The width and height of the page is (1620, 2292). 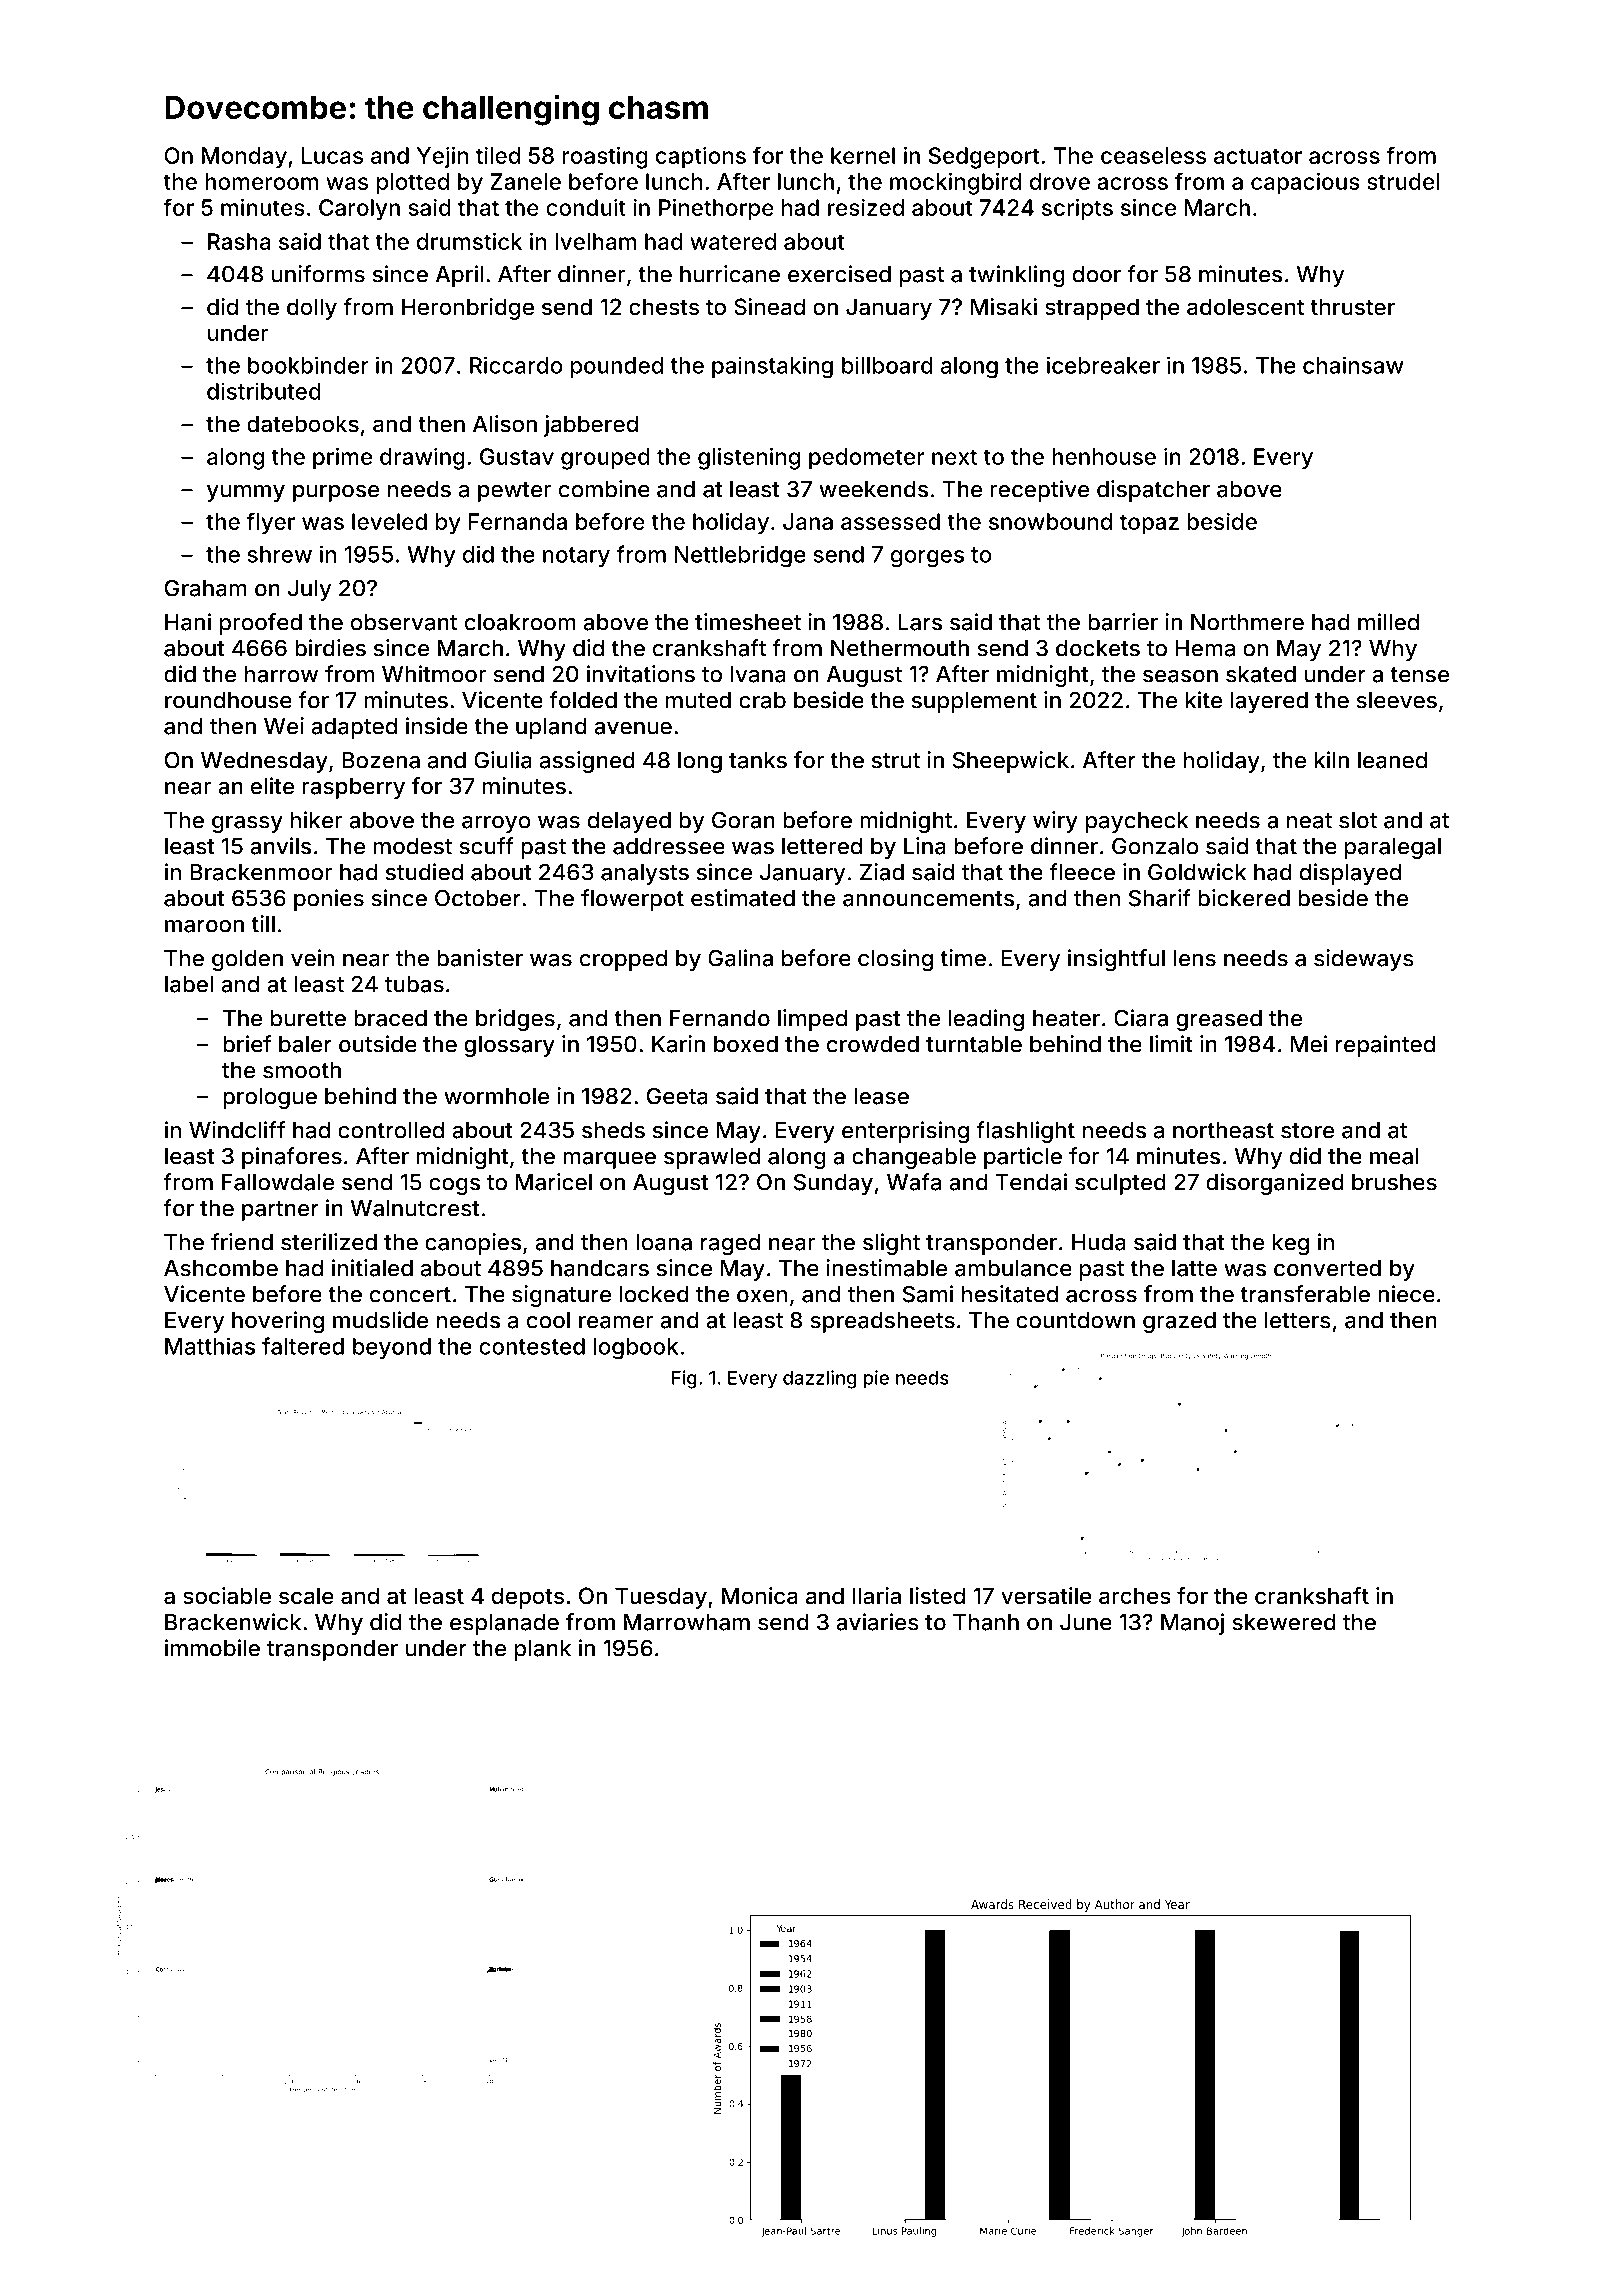 I want to click on enterprising, so click(x=905, y=1132).
